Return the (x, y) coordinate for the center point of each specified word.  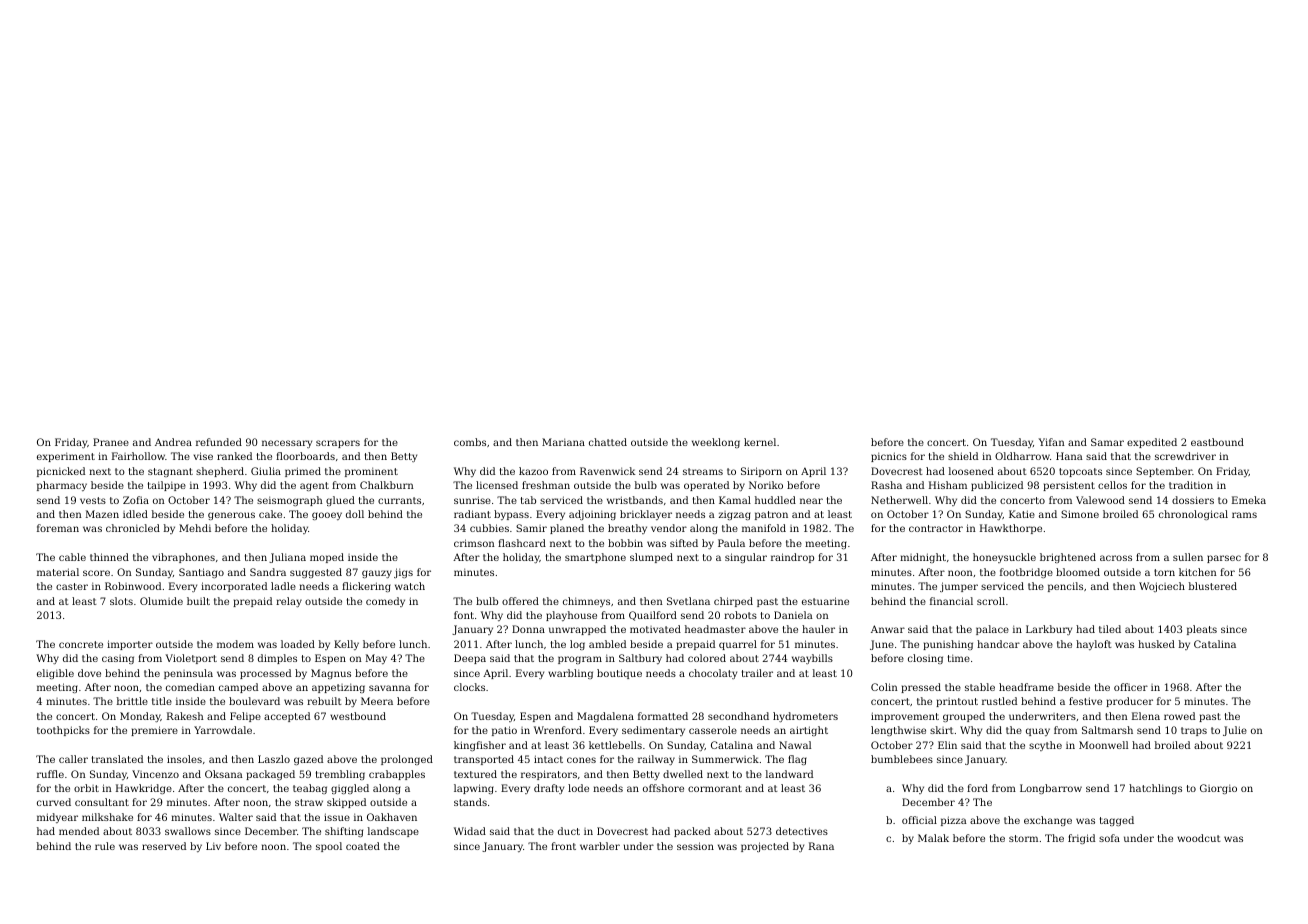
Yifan (1052, 442)
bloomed (1078, 572)
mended (79, 831)
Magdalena (605, 717)
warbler (600, 846)
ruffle (50, 774)
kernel (760, 442)
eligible (55, 674)
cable (72, 557)
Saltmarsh (1107, 730)
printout (957, 702)
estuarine (825, 601)
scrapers (338, 444)
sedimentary (653, 731)
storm (1023, 838)
